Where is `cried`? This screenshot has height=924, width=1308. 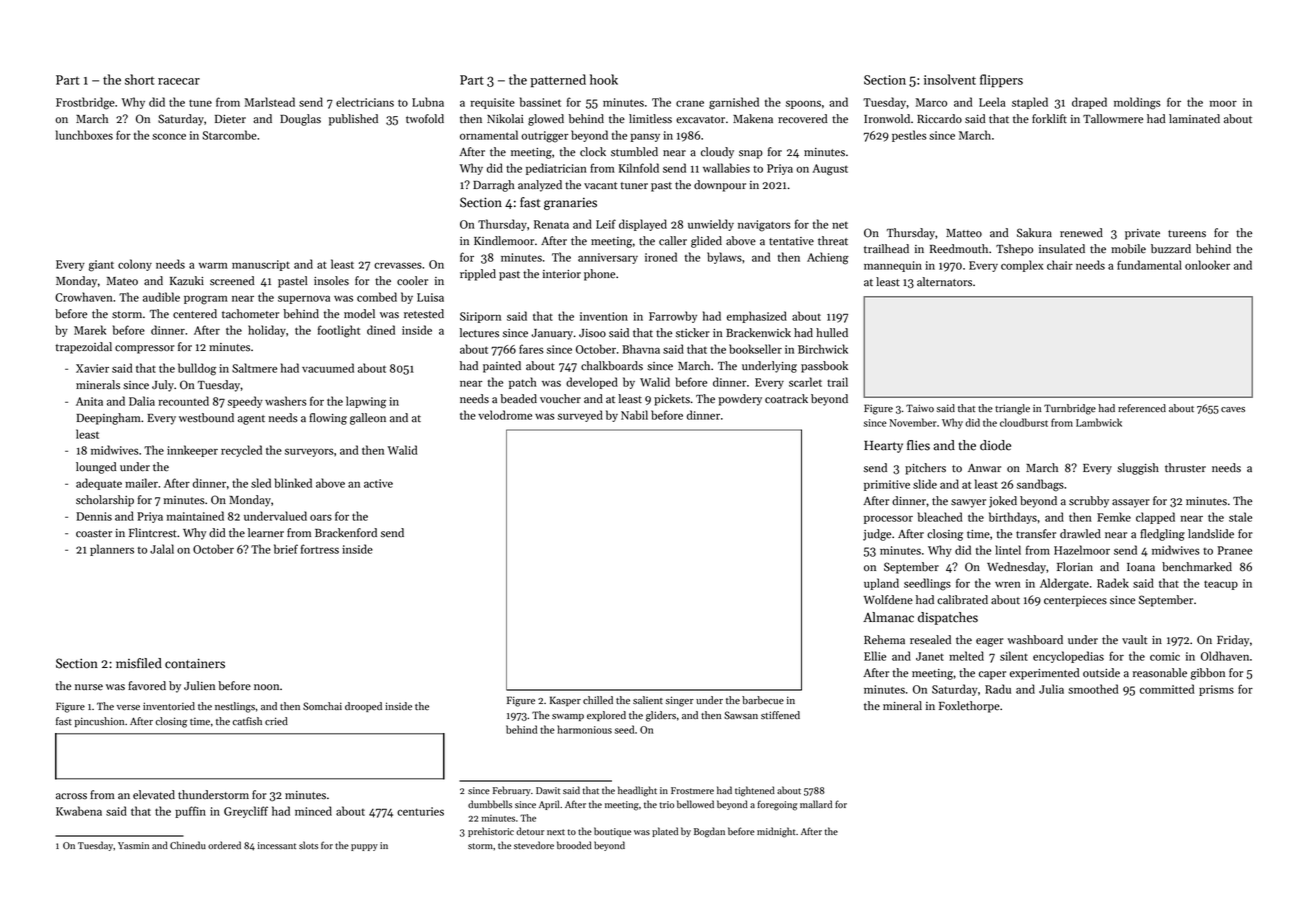
cried is located at coordinates (276, 721).
